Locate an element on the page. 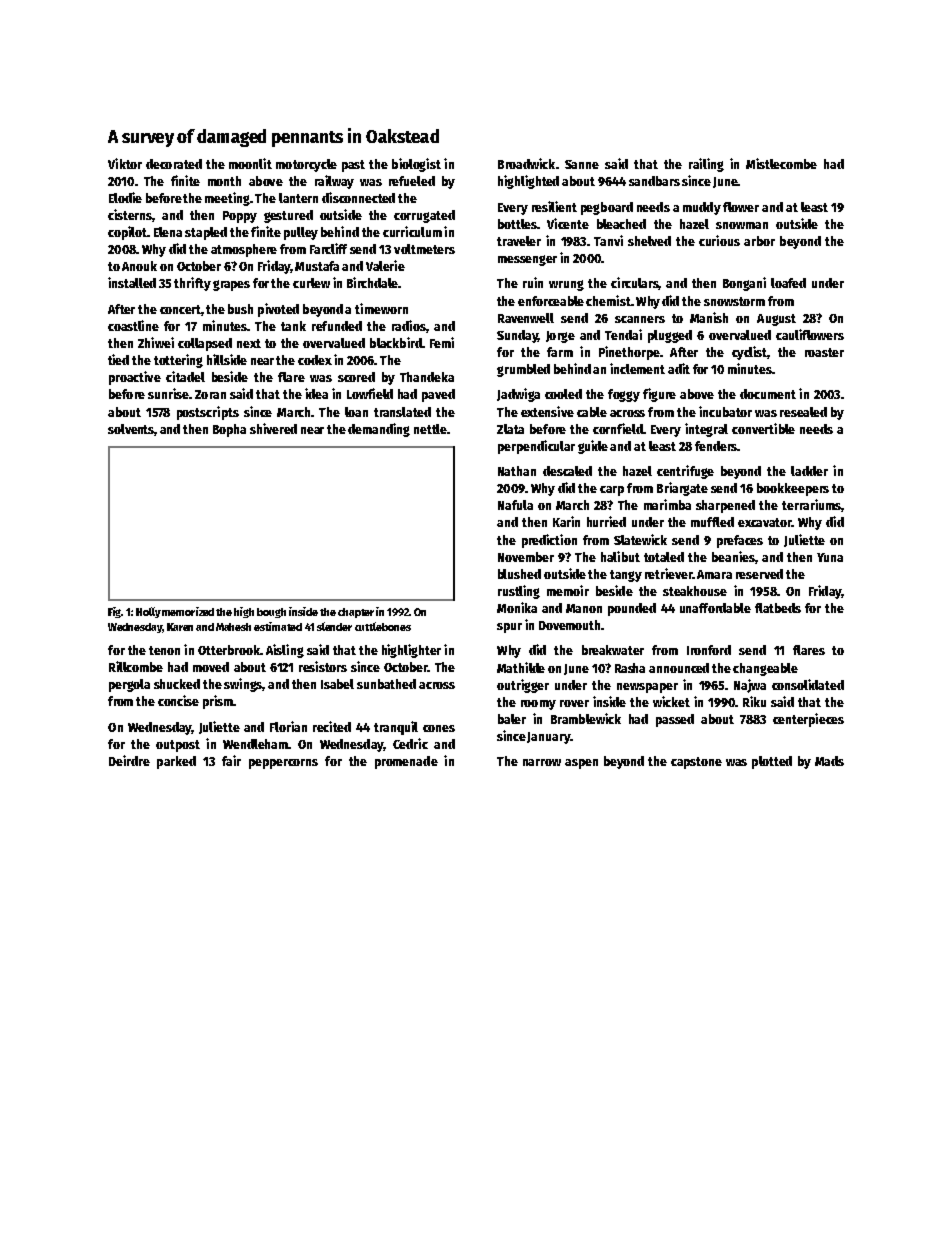  Rillcombe is located at coordinates (136, 666).
